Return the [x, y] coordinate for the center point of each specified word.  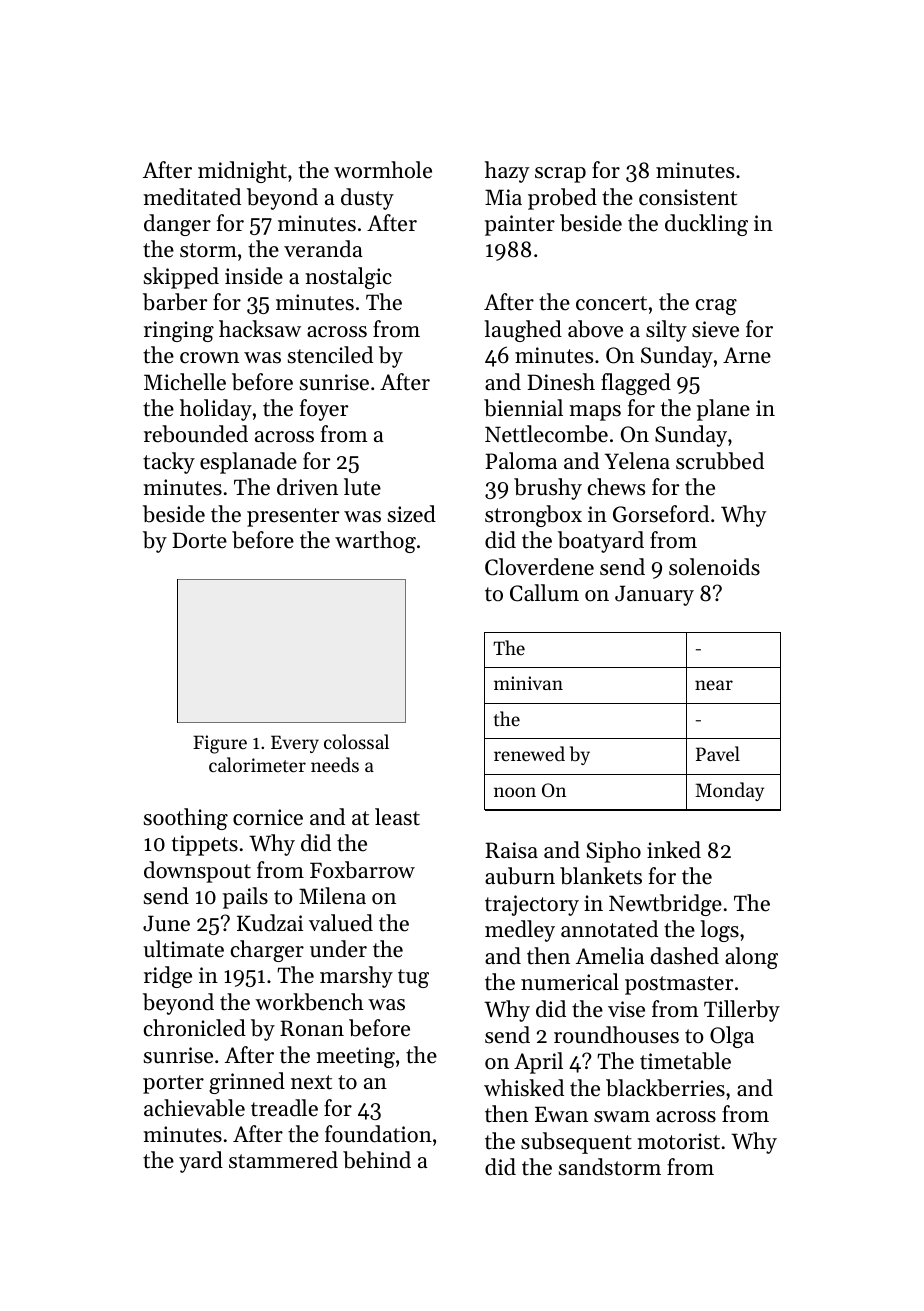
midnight [242, 172]
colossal [356, 741]
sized [412, 514]
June [166, 923]
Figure [220, 744]
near [714, 685]
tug [413, 978]
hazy [507, 172]
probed [562, 199]
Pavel [718, 753]
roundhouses [616, 1035]
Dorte [199, 540]
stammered [283, 1160]
